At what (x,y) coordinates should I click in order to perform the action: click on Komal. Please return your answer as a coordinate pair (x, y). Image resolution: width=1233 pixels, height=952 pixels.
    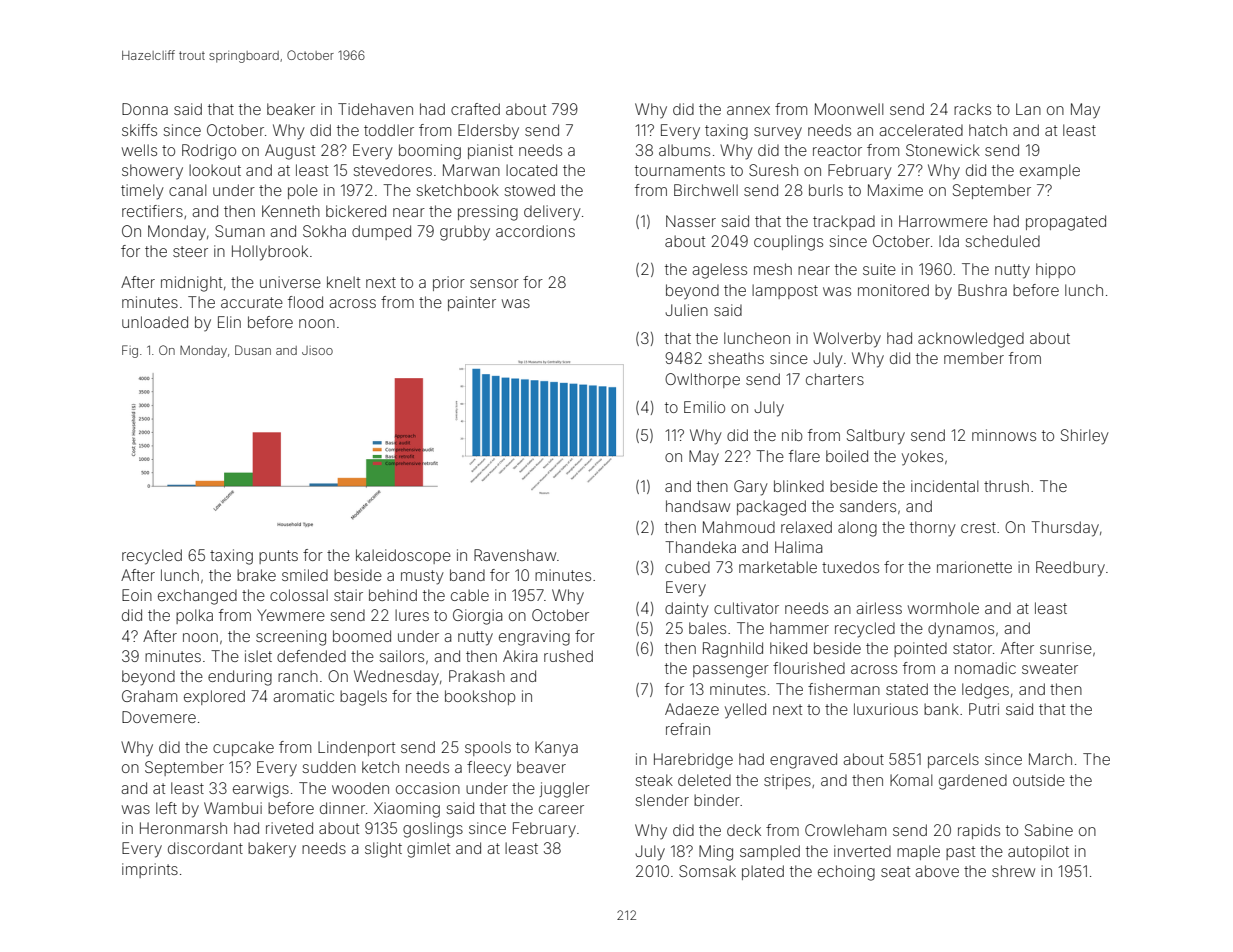
    Looking at the image, I should click on (911, 780).
